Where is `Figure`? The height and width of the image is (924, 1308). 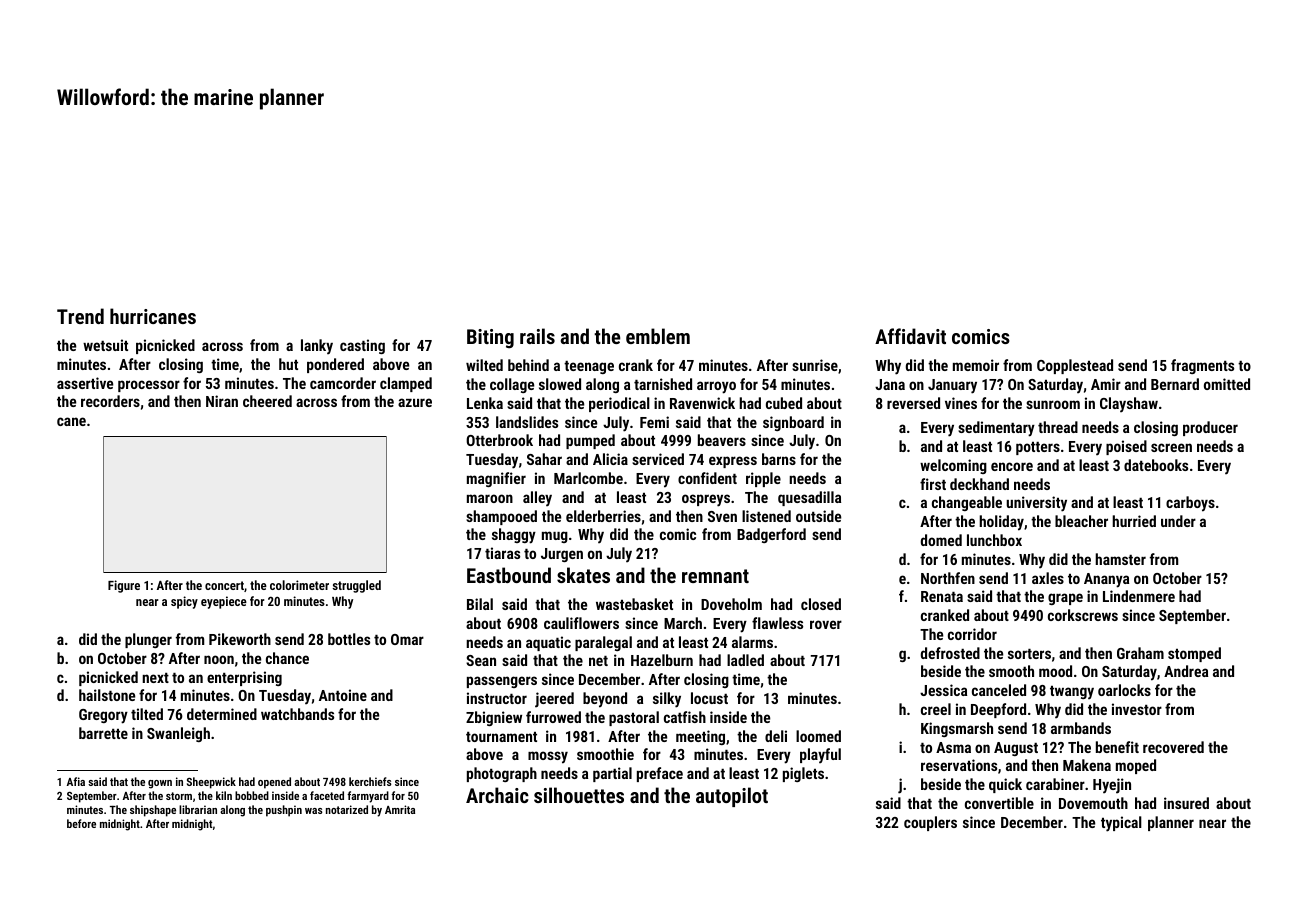
Figure is located at coordinates (124, 586).
